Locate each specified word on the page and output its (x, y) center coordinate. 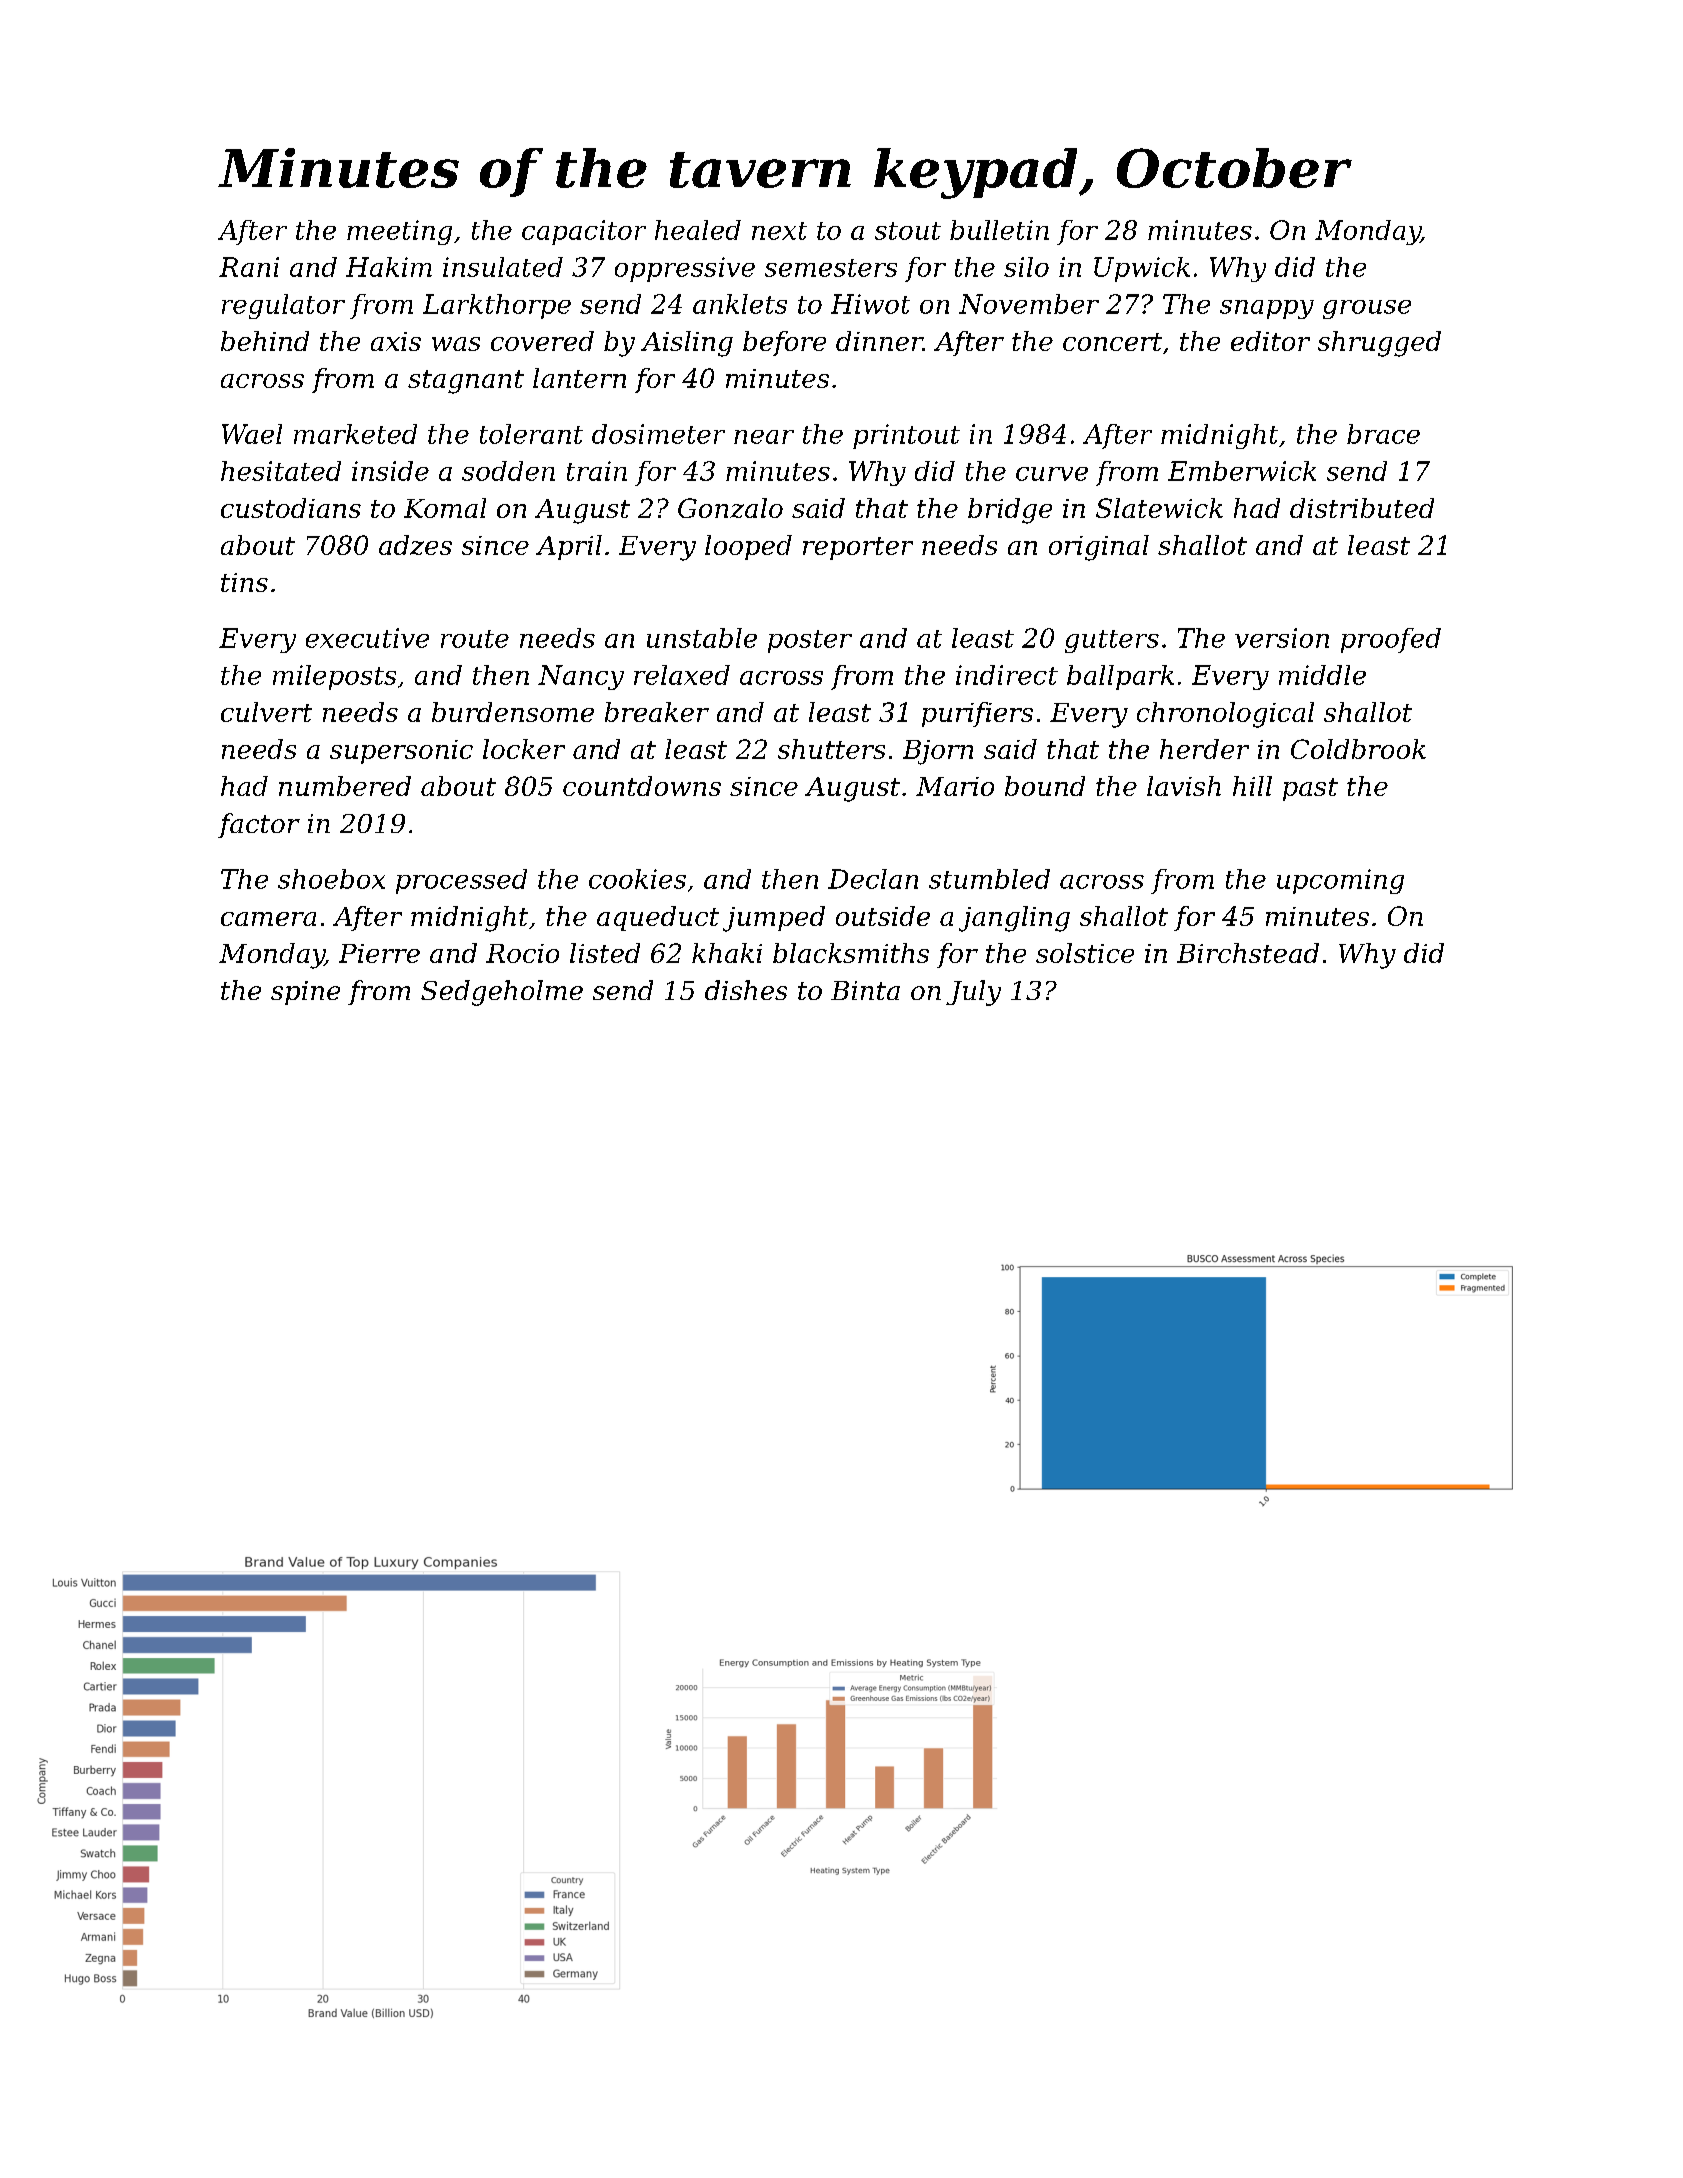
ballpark (1120, 677)
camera (268, 919)
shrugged (1379, 344)
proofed (1391, 640)
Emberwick (1242, 471)
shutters (831, 749)
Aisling (687, 344)
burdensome (513, 712)
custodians (291, 508)
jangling (1014, 919)
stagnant (466, 382)
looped (748, 547)
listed (605, 953)
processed (461, 881)
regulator (283, 306)
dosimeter (658, 434)
